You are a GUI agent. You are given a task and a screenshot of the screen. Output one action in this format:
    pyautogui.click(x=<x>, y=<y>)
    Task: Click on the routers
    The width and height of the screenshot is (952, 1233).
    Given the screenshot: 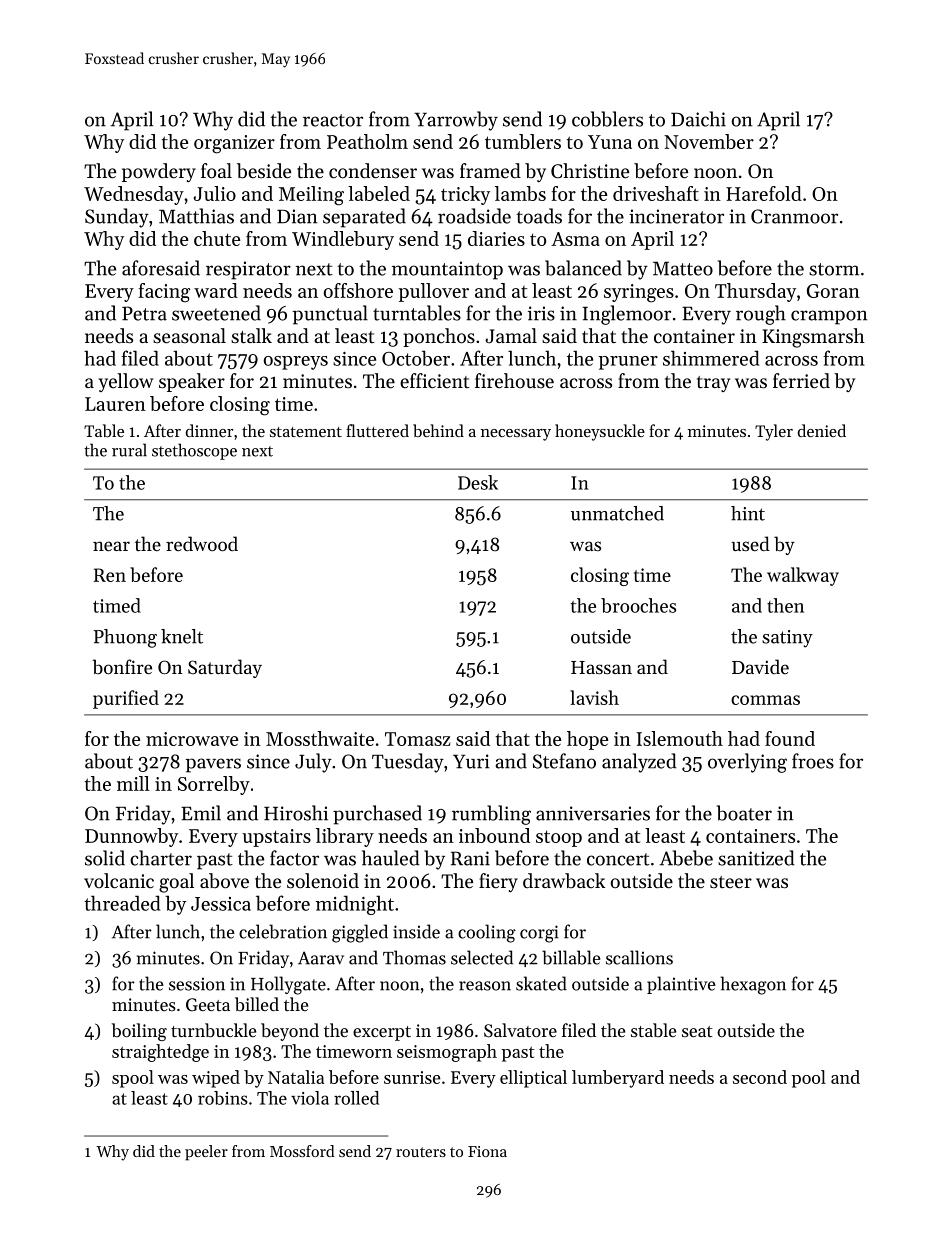 What is the action you would take?
    pyautogui.click(x=421, y=1152)
